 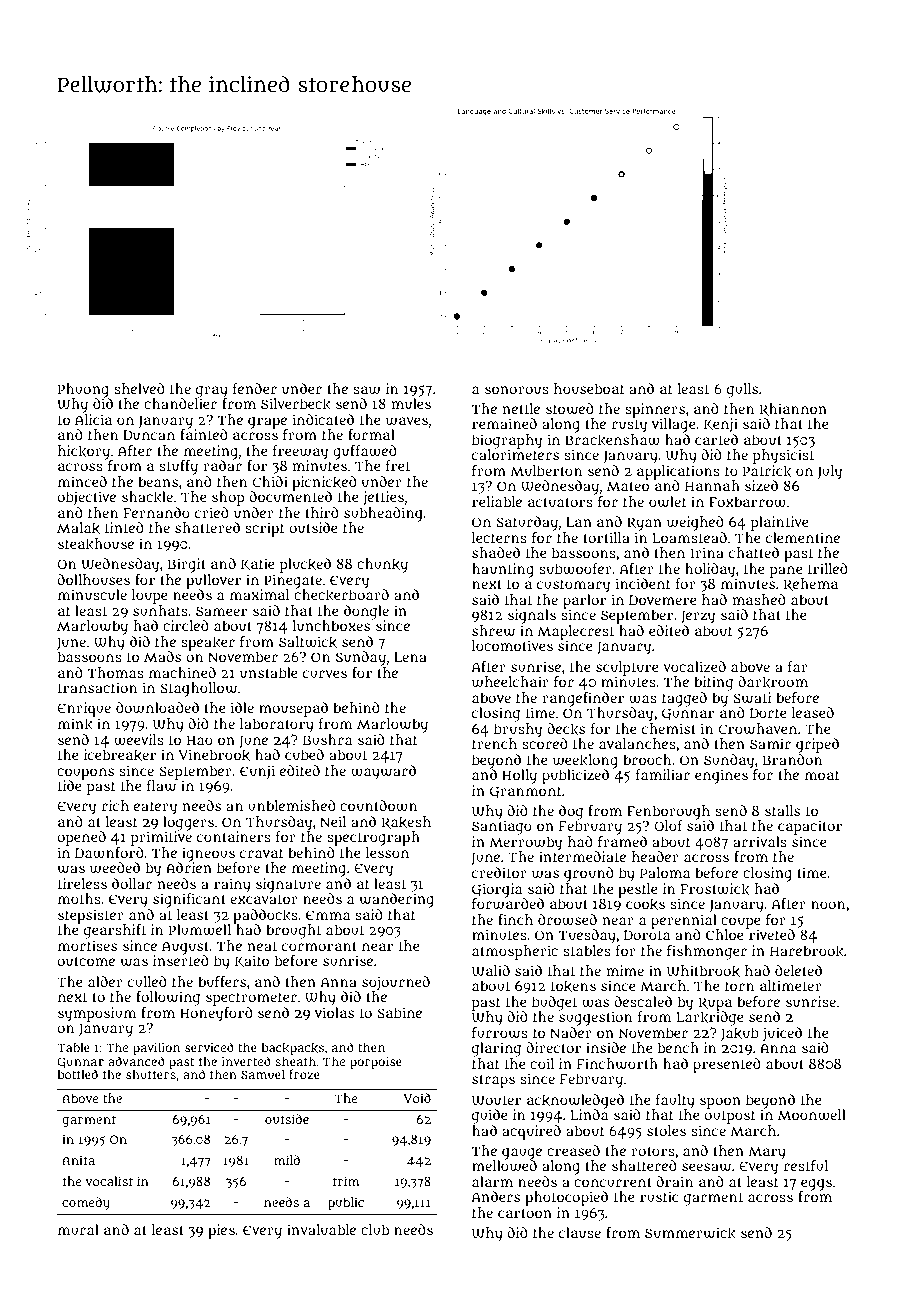 I want to click on cartoon, so click(x=525, y=1213).
